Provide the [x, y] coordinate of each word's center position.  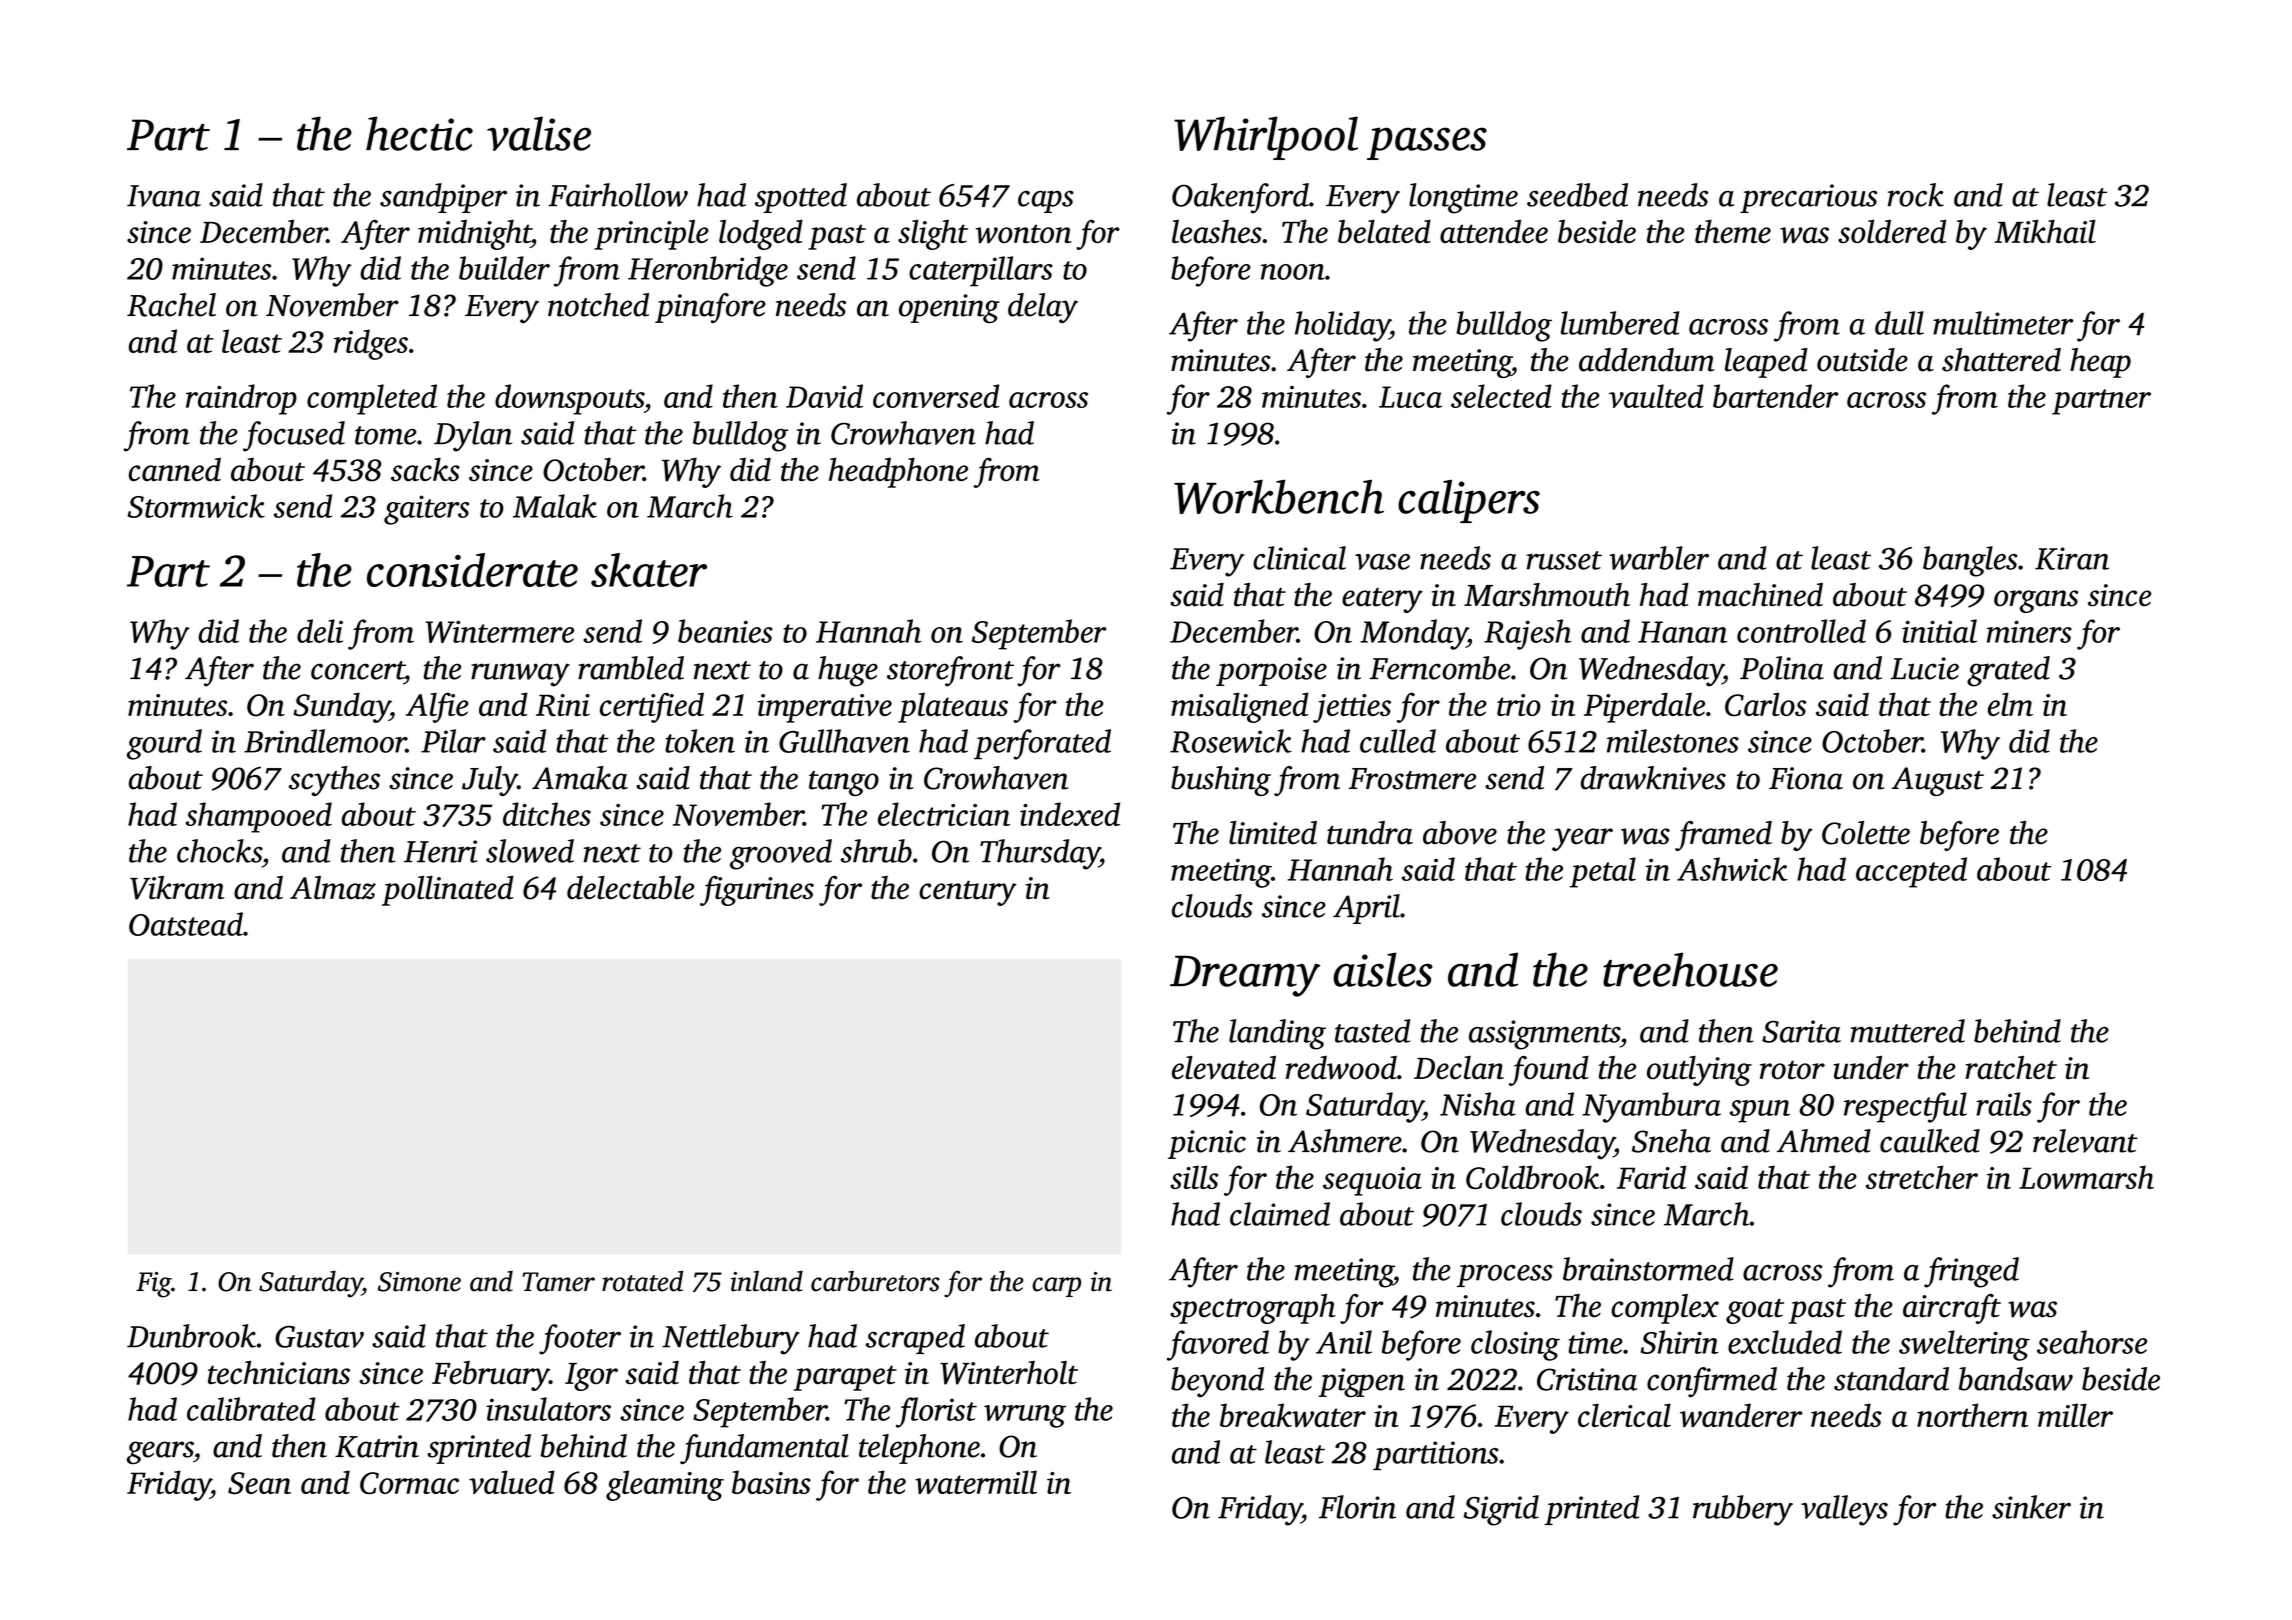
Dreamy [1245, 976]
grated [2008, 671]
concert [357, 670]
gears [160, 1452]
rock [1916, 195]
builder [504, 268]
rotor [1792, 1070]
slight [933, 234]
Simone [419, 1282]
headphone [898, 472]
